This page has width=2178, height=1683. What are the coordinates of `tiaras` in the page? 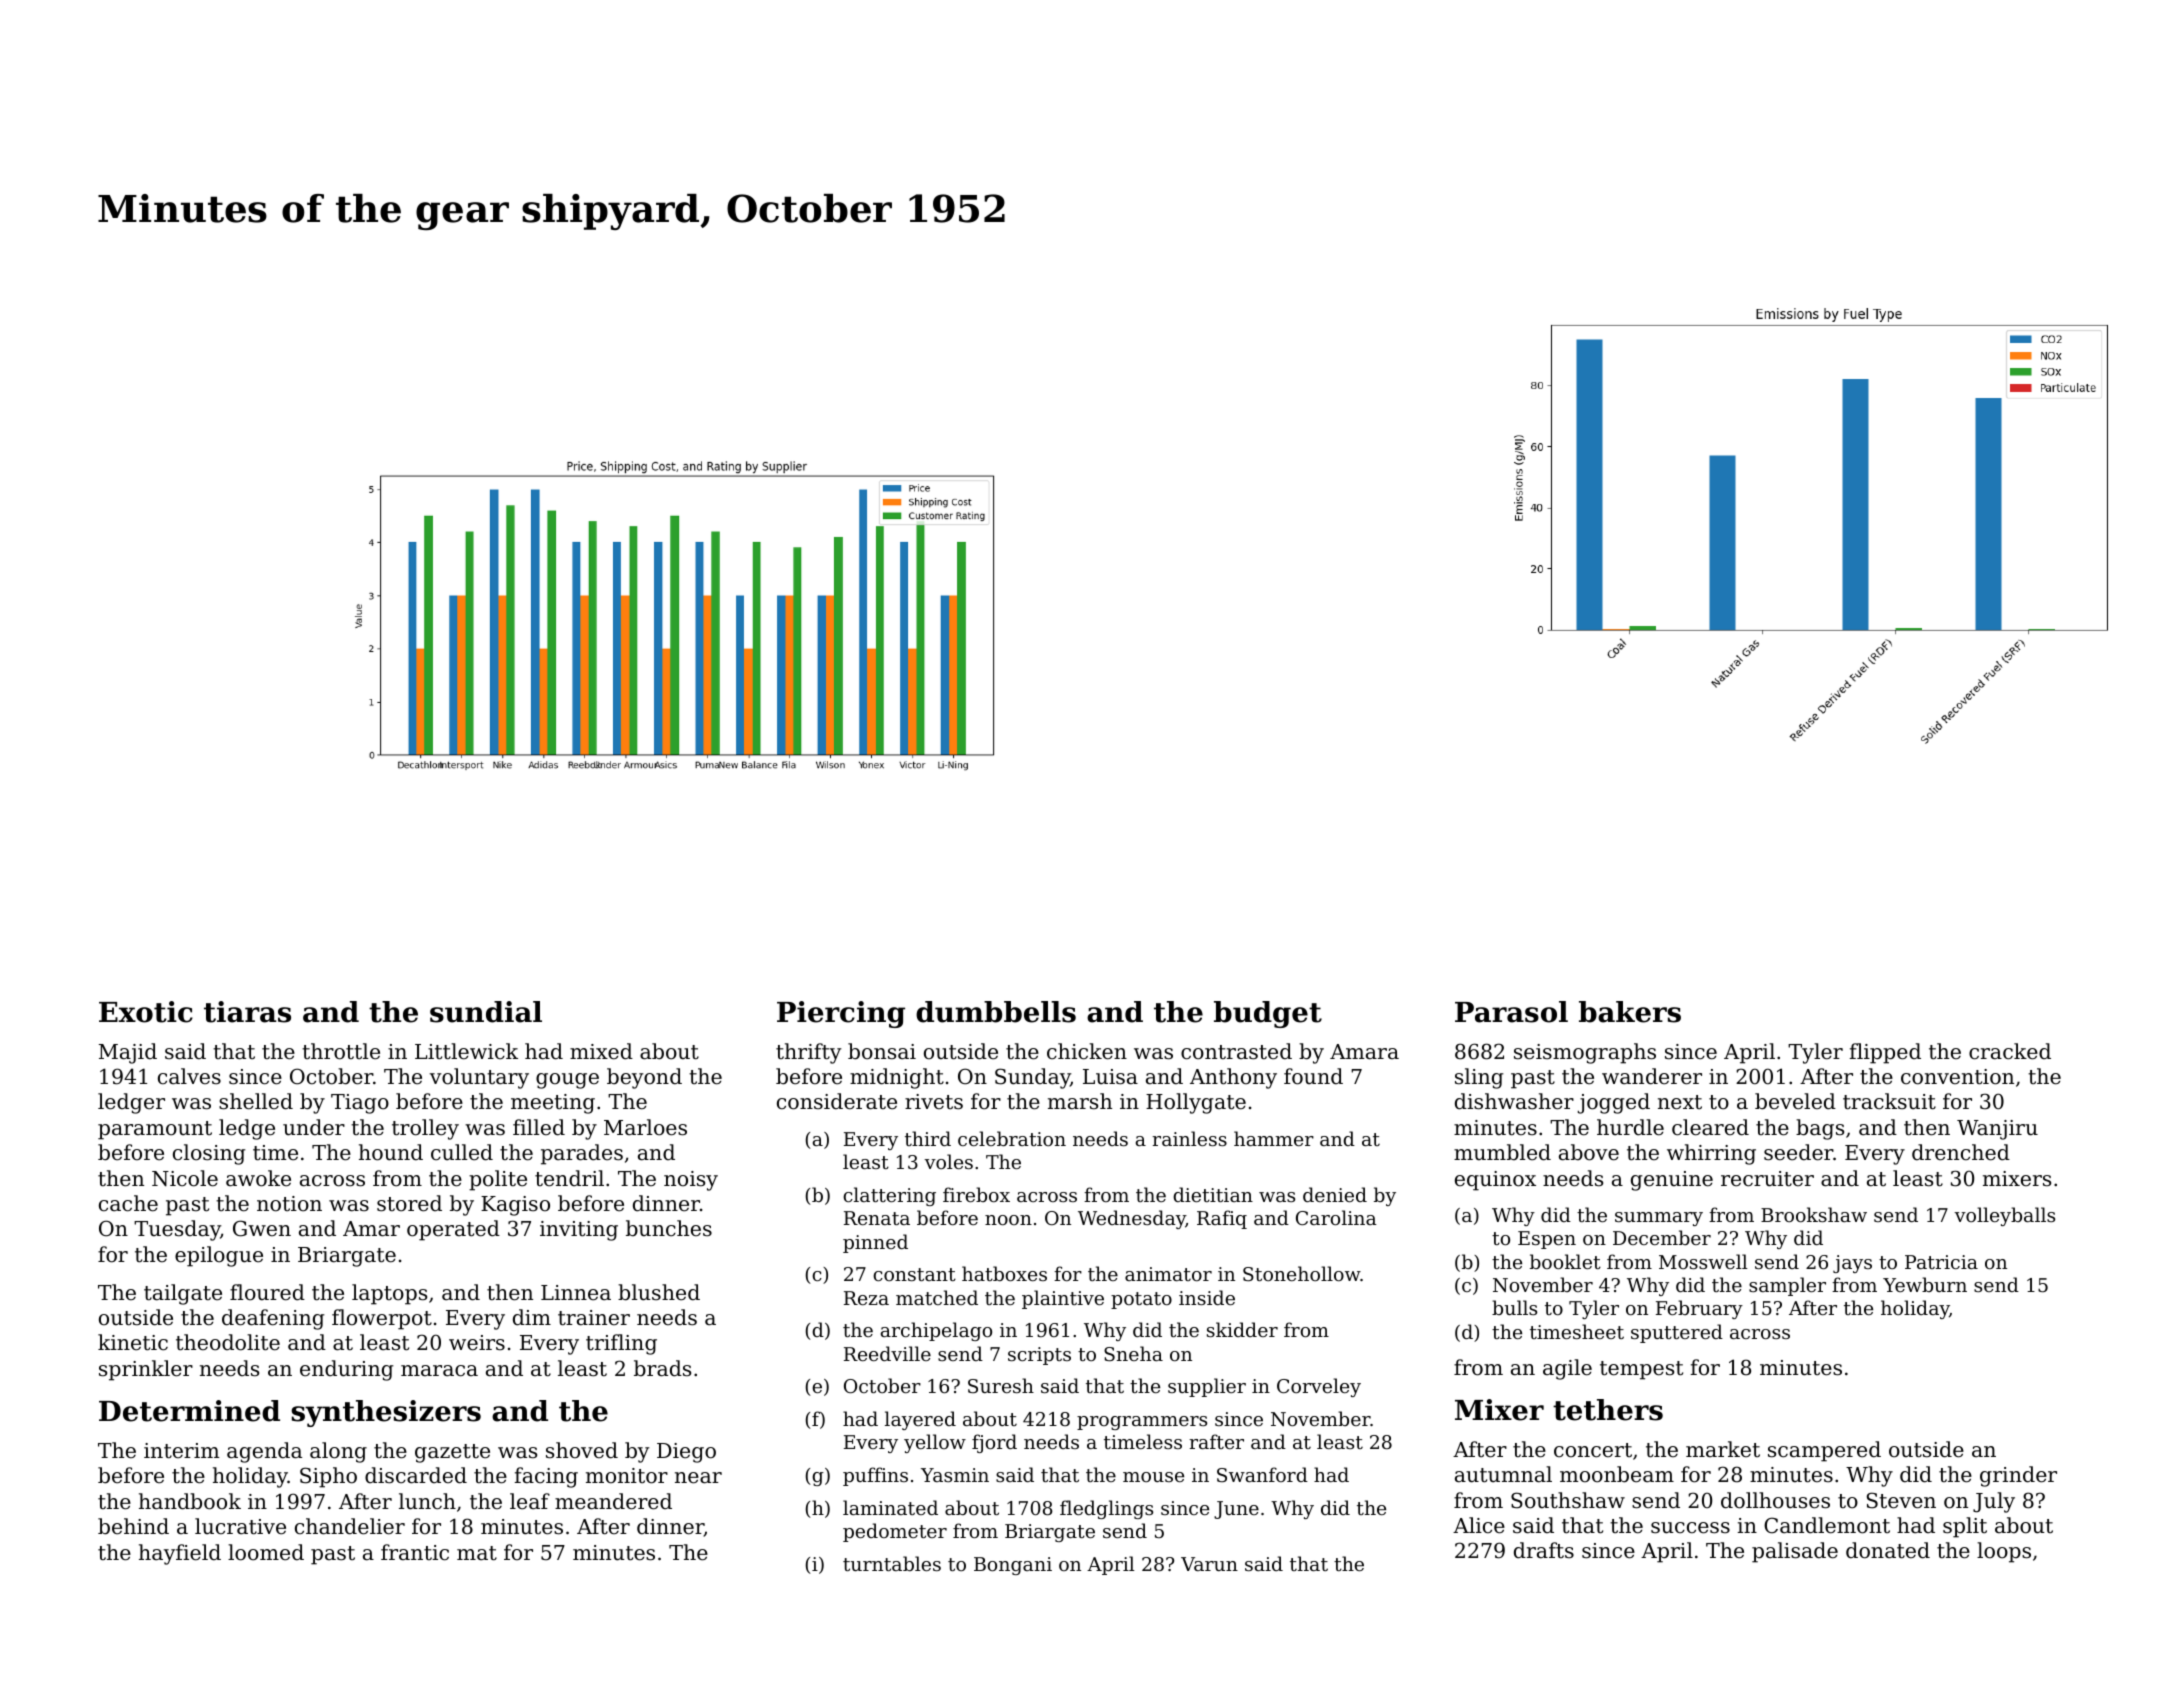 It's located at (247, 1012).
